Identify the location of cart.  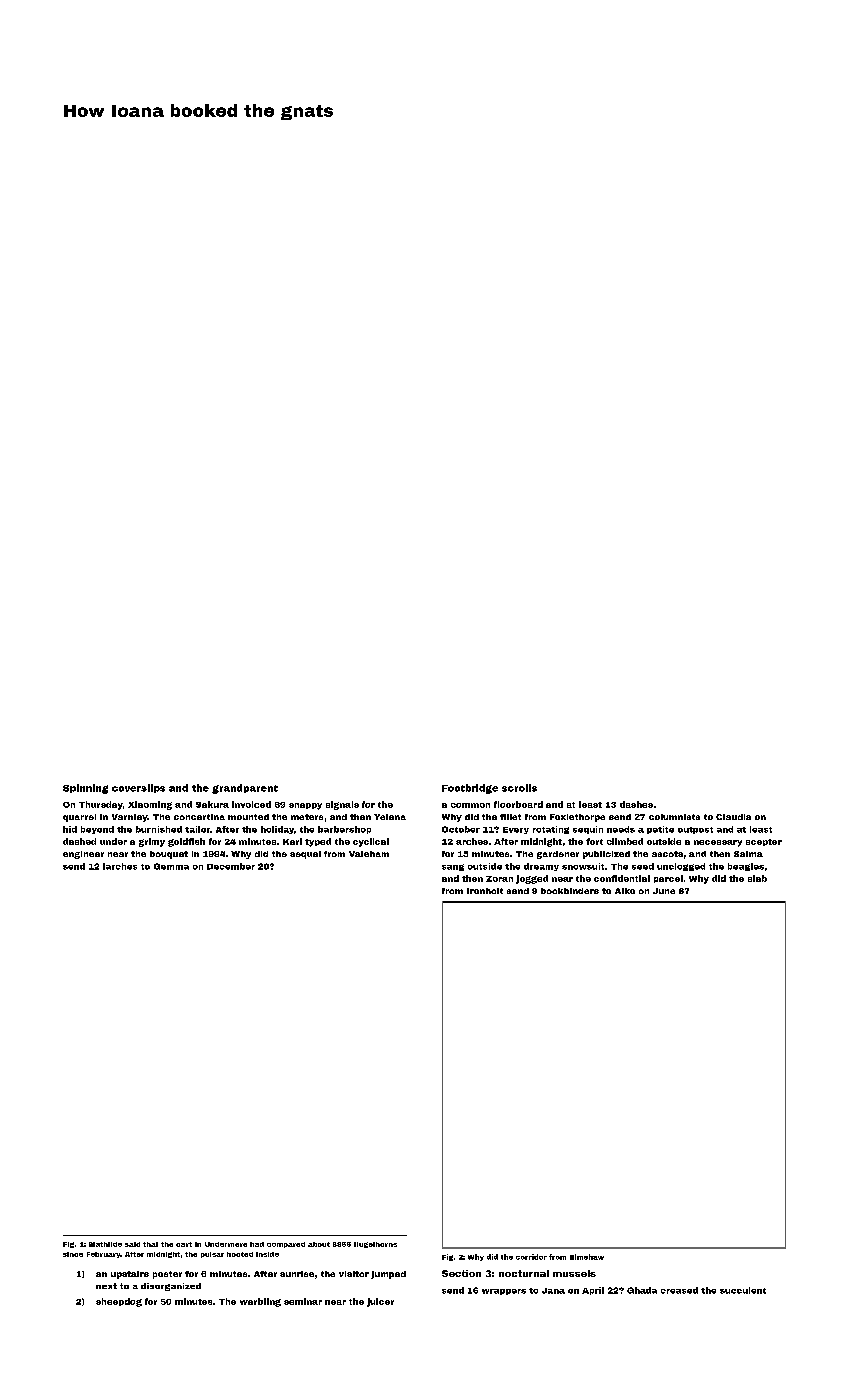
(184, 1244).
